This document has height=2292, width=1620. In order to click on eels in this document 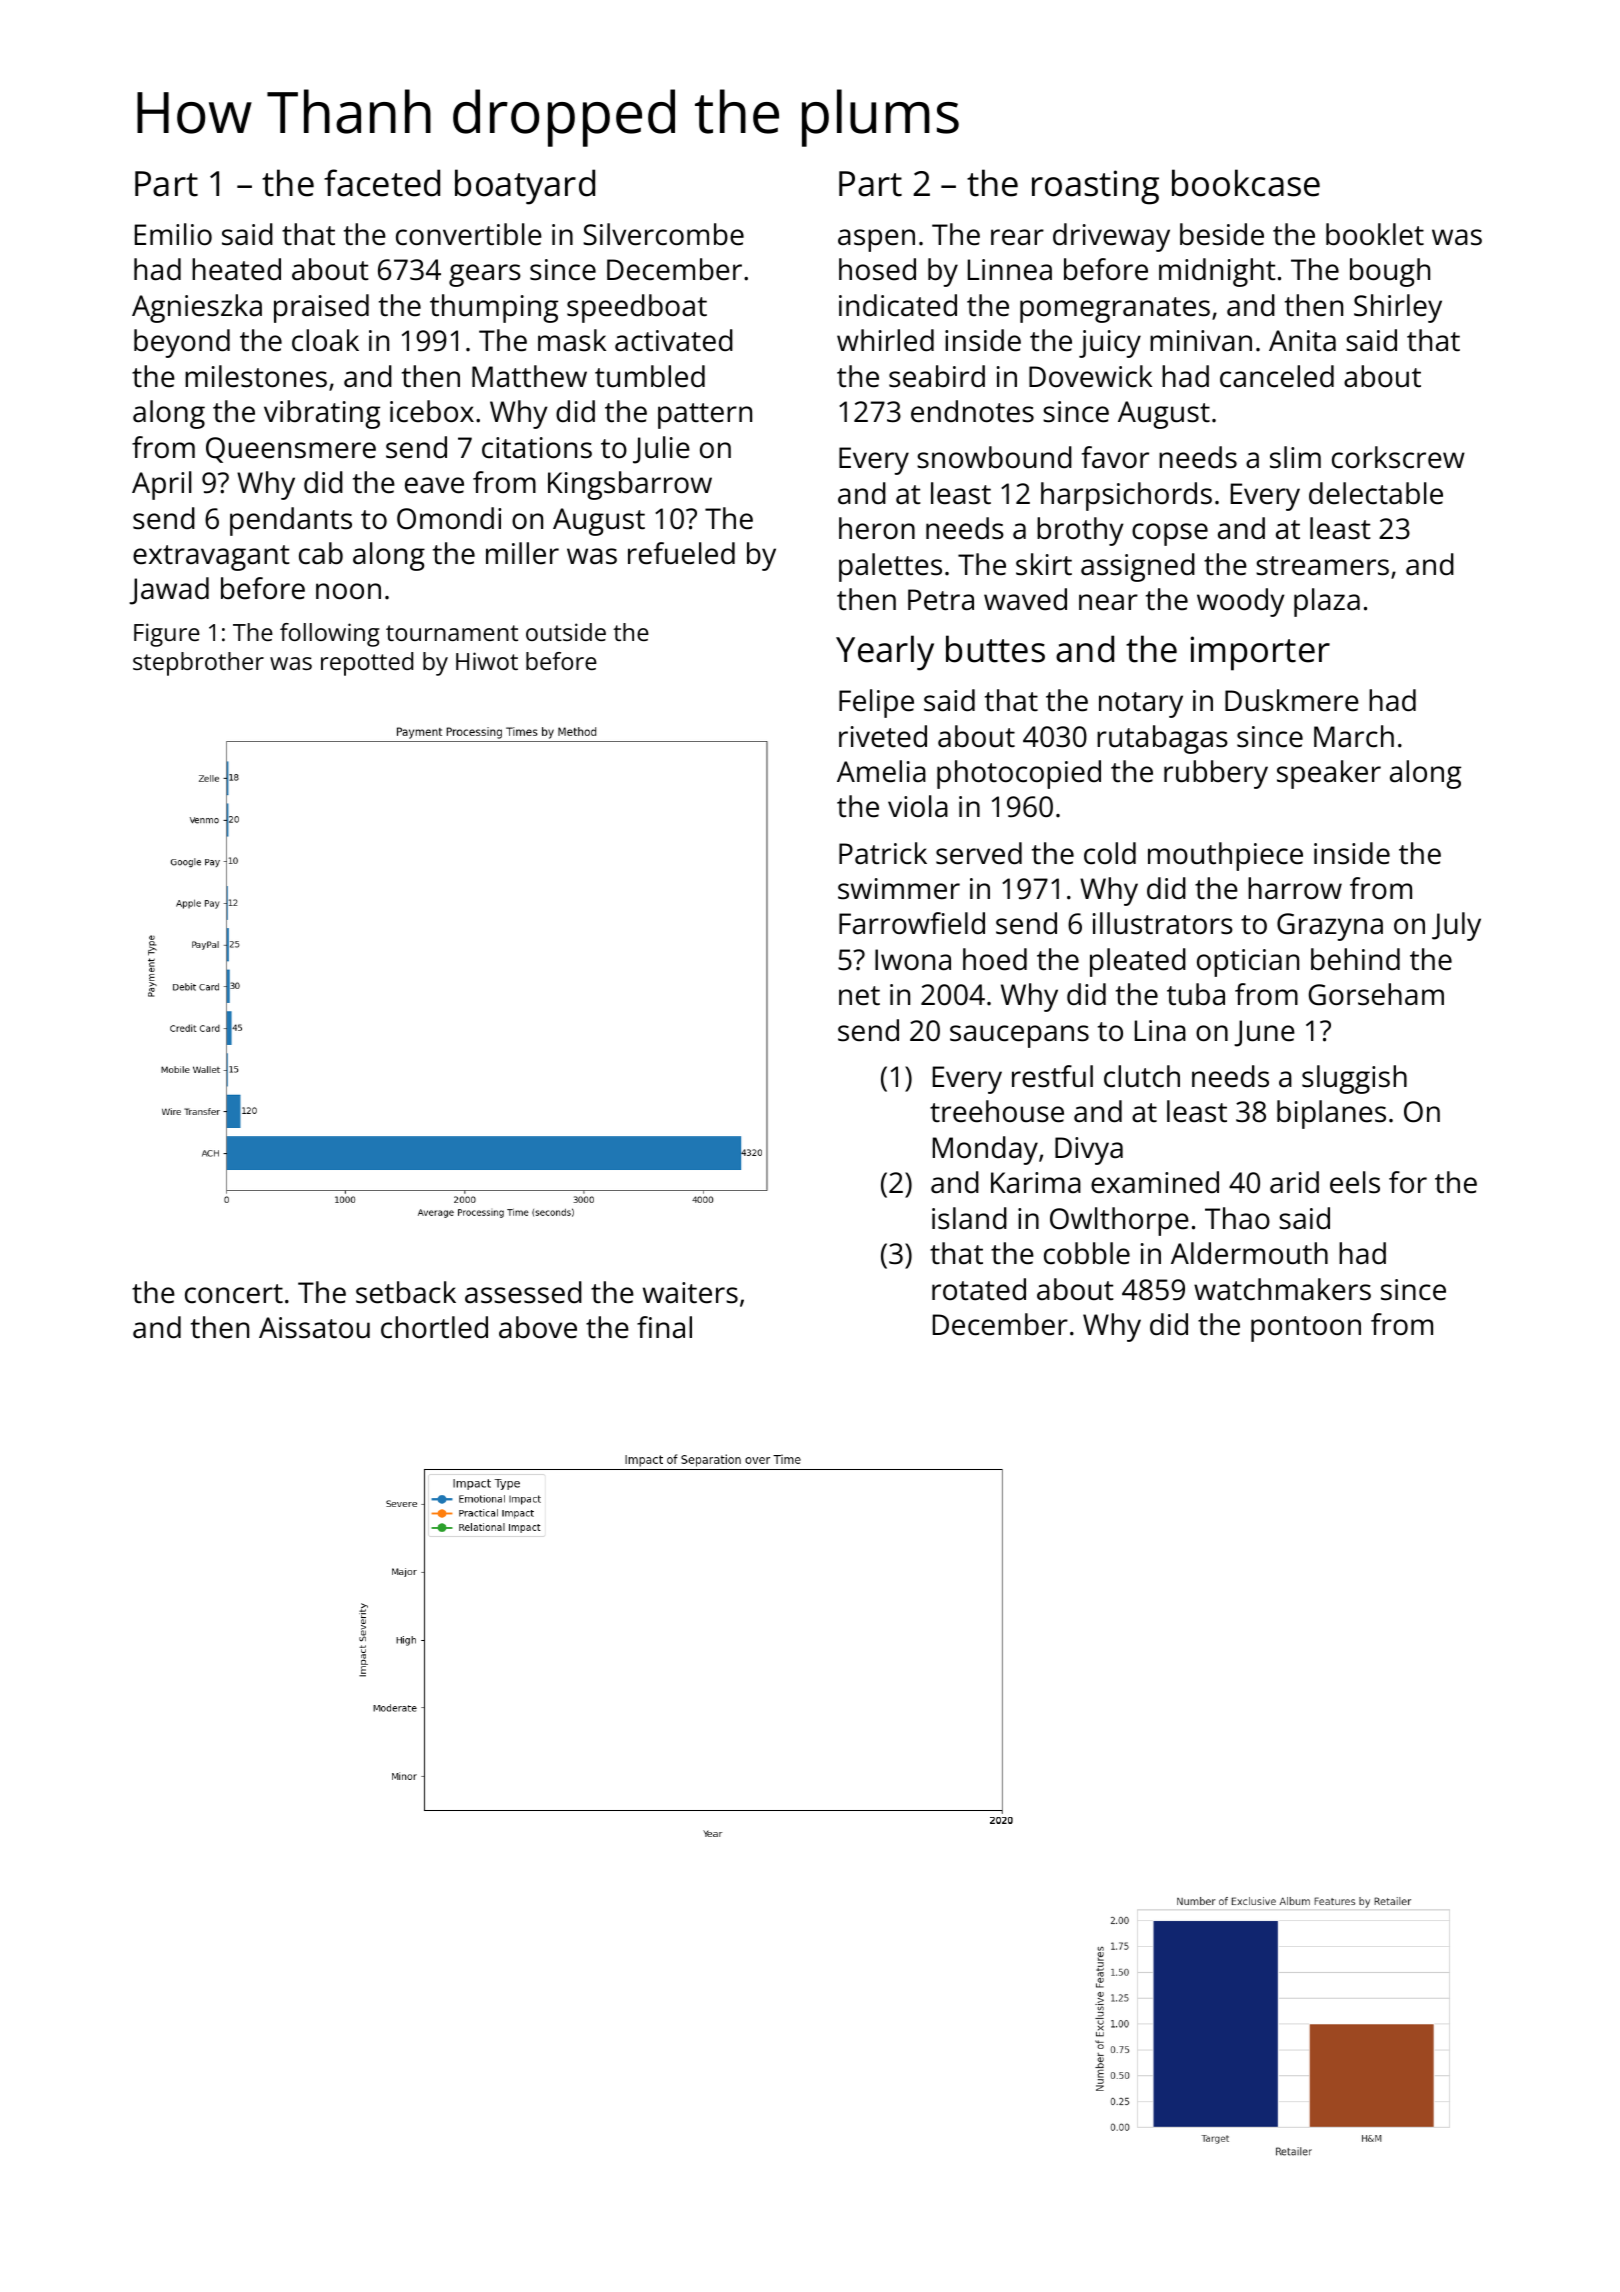, I will do `click(1355, 1182)`.
